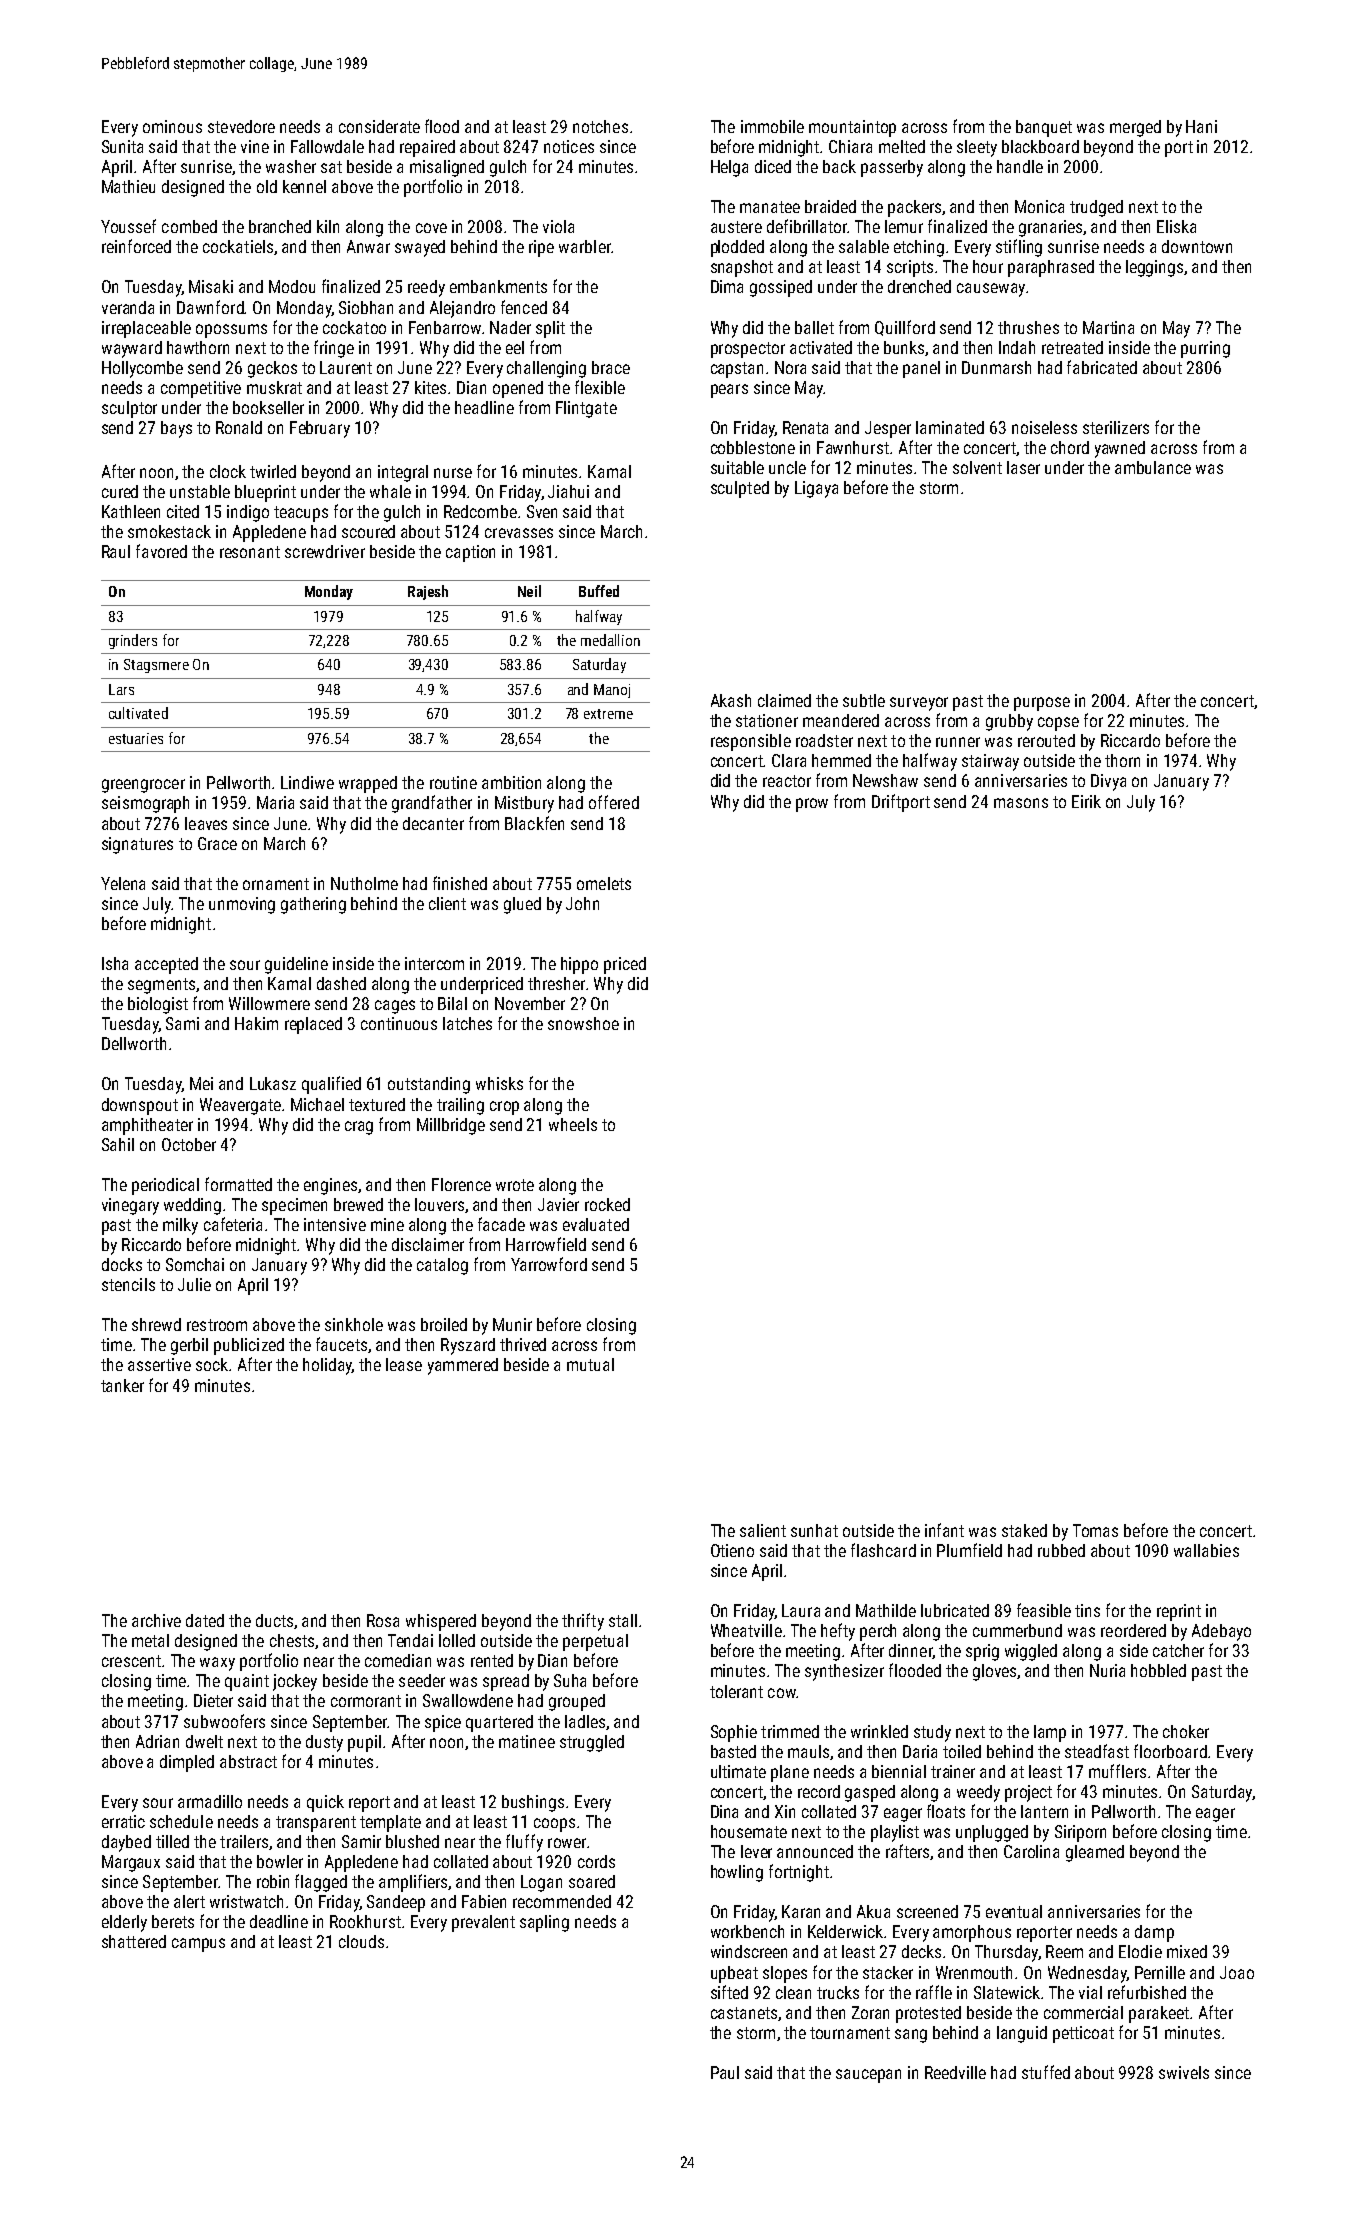 The image size is (1359, 2238). Describe the element at coordinates (790, 367) in the screenshot. I see `Nora` at that location.
